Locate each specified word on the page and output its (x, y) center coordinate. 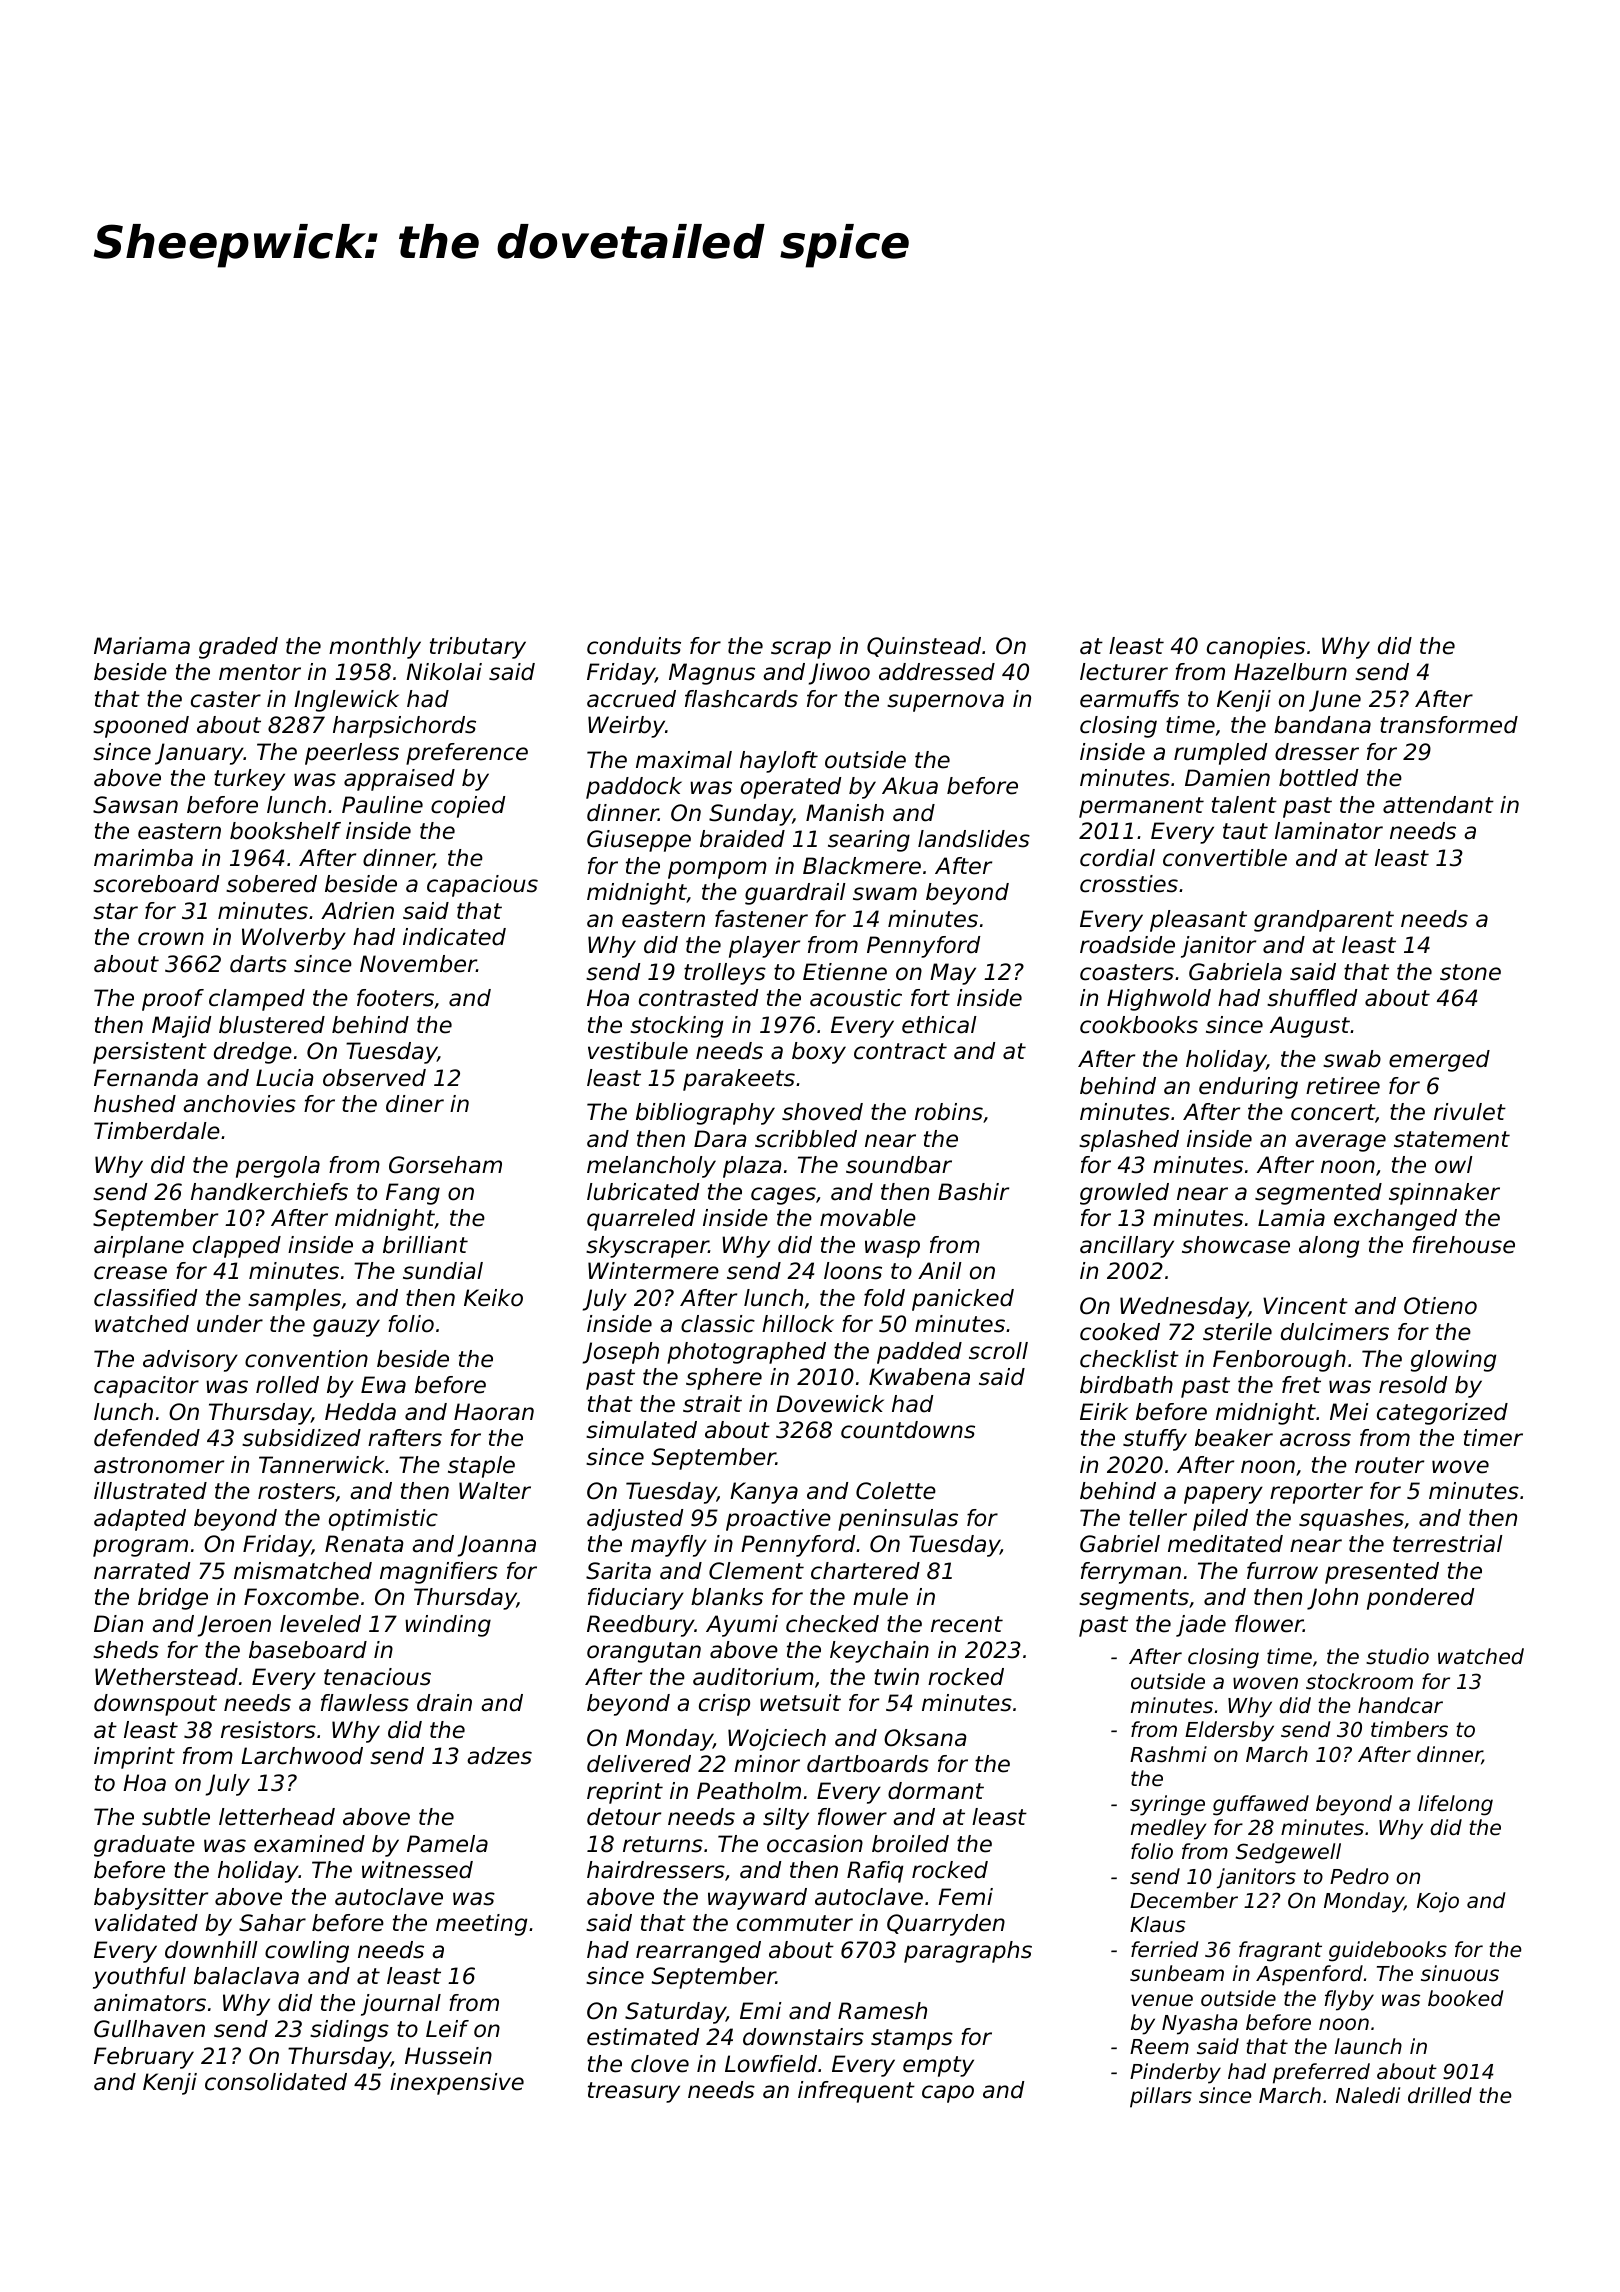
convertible (1225, 858)
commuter (795, 1923)
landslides (974, 839)
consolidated (276, 2082)
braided (742, 839)
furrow (1282, 1571)
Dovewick (830, 1404)
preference (467, 754)
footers (395, 998)
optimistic (383, 1520)
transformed (1449, 725)
